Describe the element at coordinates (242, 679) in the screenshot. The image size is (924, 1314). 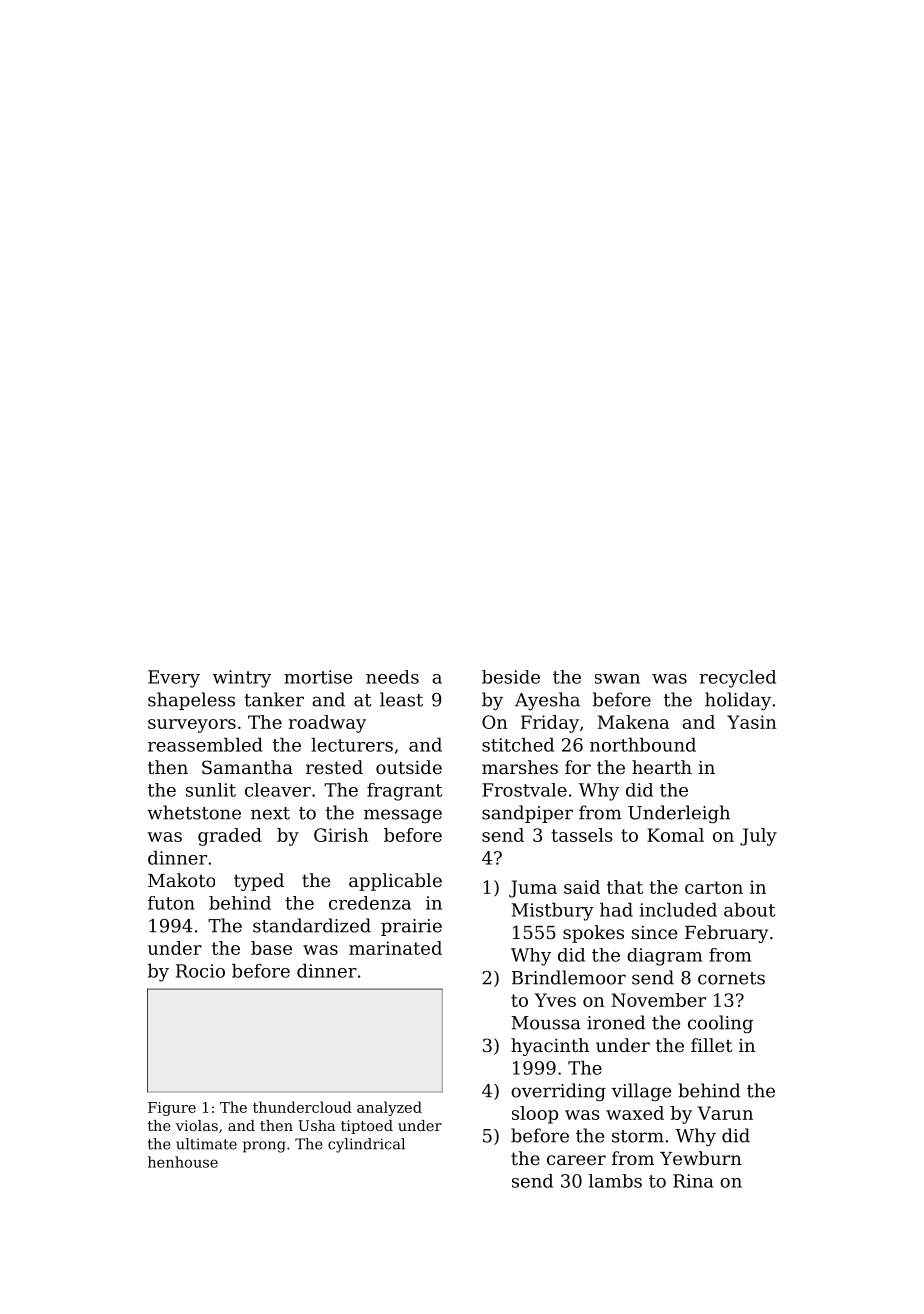
I see `wintry` at that location.
